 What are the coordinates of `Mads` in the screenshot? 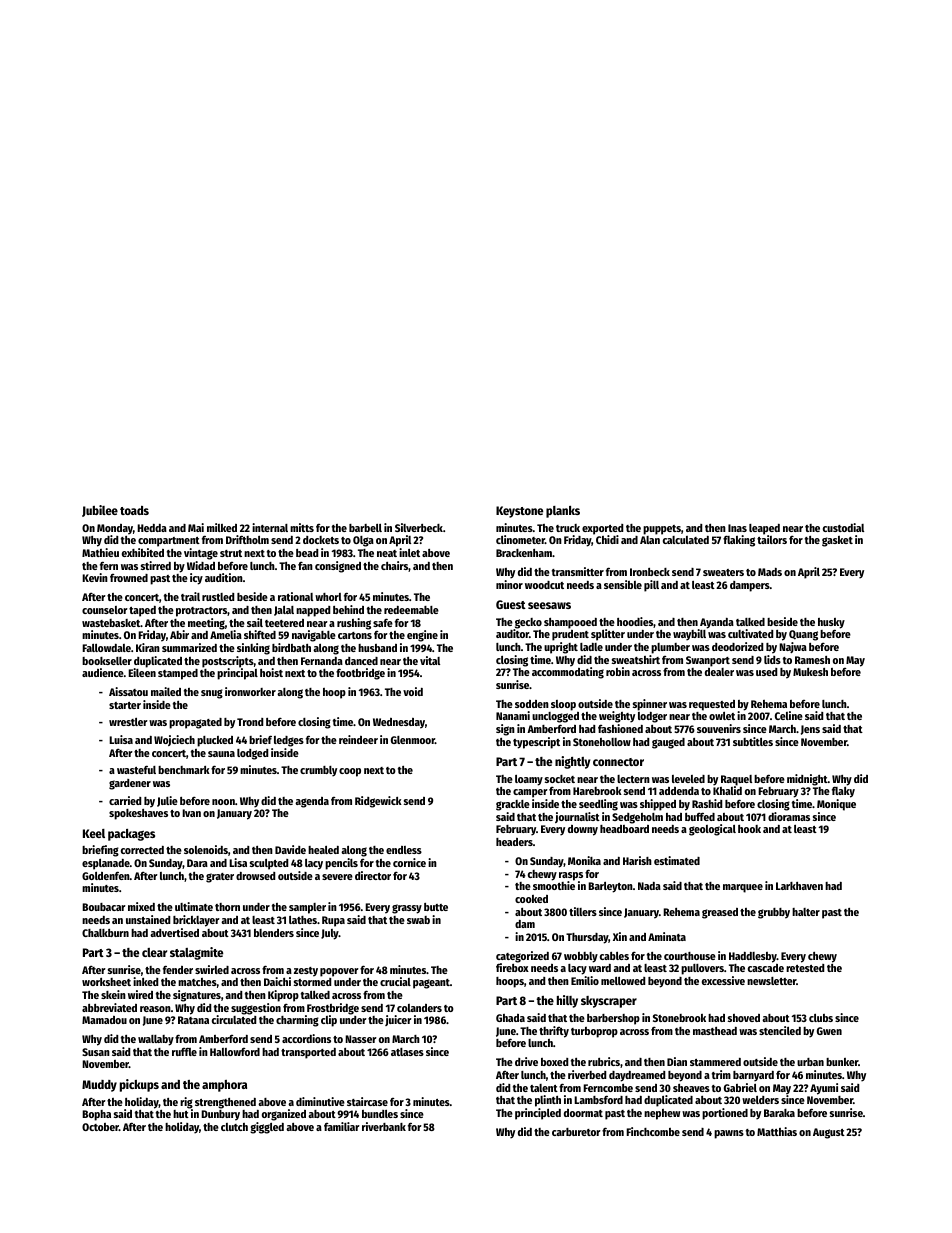 It's located at (770, 572).
